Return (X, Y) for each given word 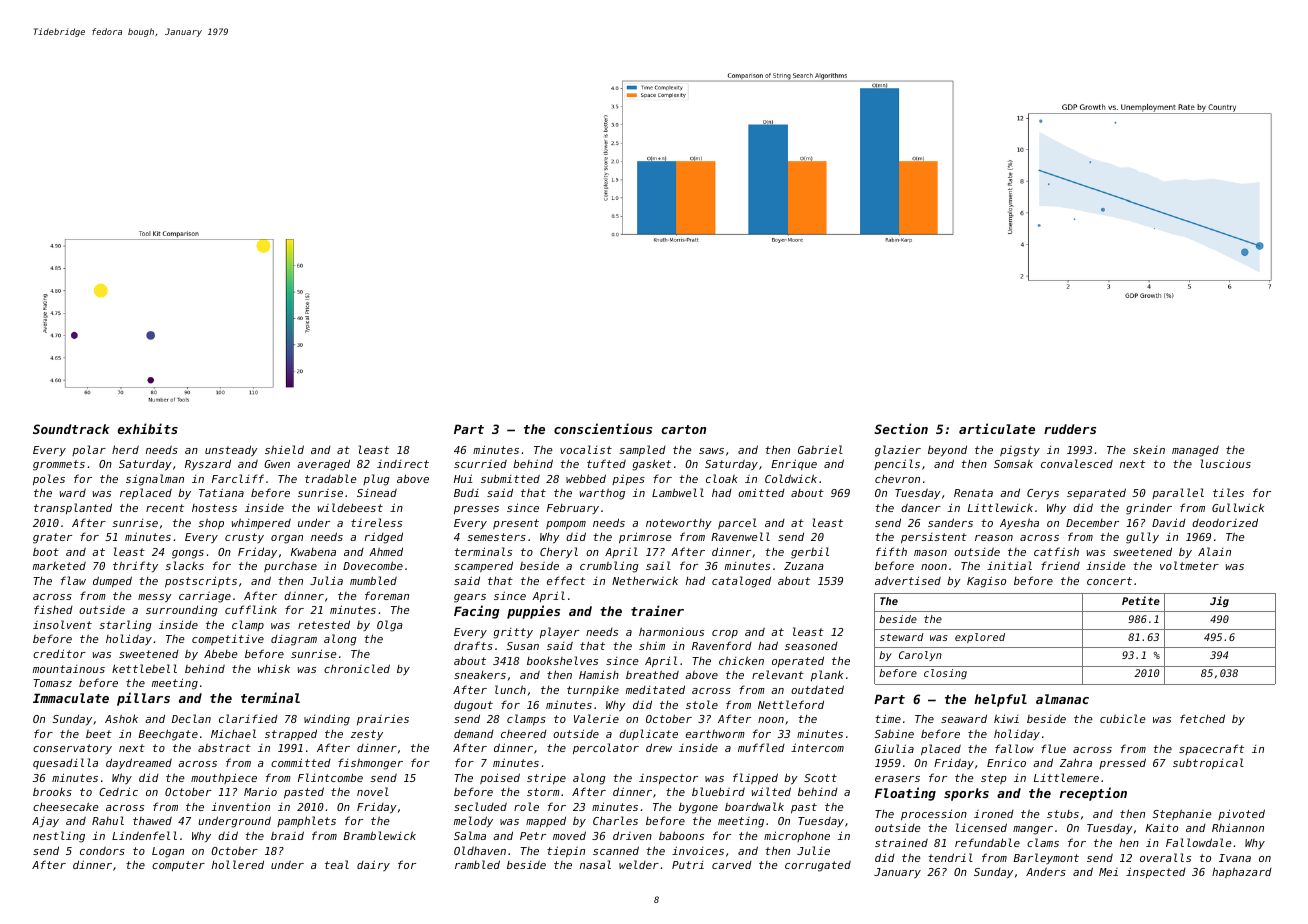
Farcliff (238, 478)
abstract (224, 748)
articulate (997, 428)
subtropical (1208, 764)
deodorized (1225, 522)
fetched (1202, 718)
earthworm (715, 734)
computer (178, 866)
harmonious (671, 631)
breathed (652, 674)
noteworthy (679, 524)
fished (53, 609)
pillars (143, 699)
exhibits (148, 428)
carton (683, 429)
